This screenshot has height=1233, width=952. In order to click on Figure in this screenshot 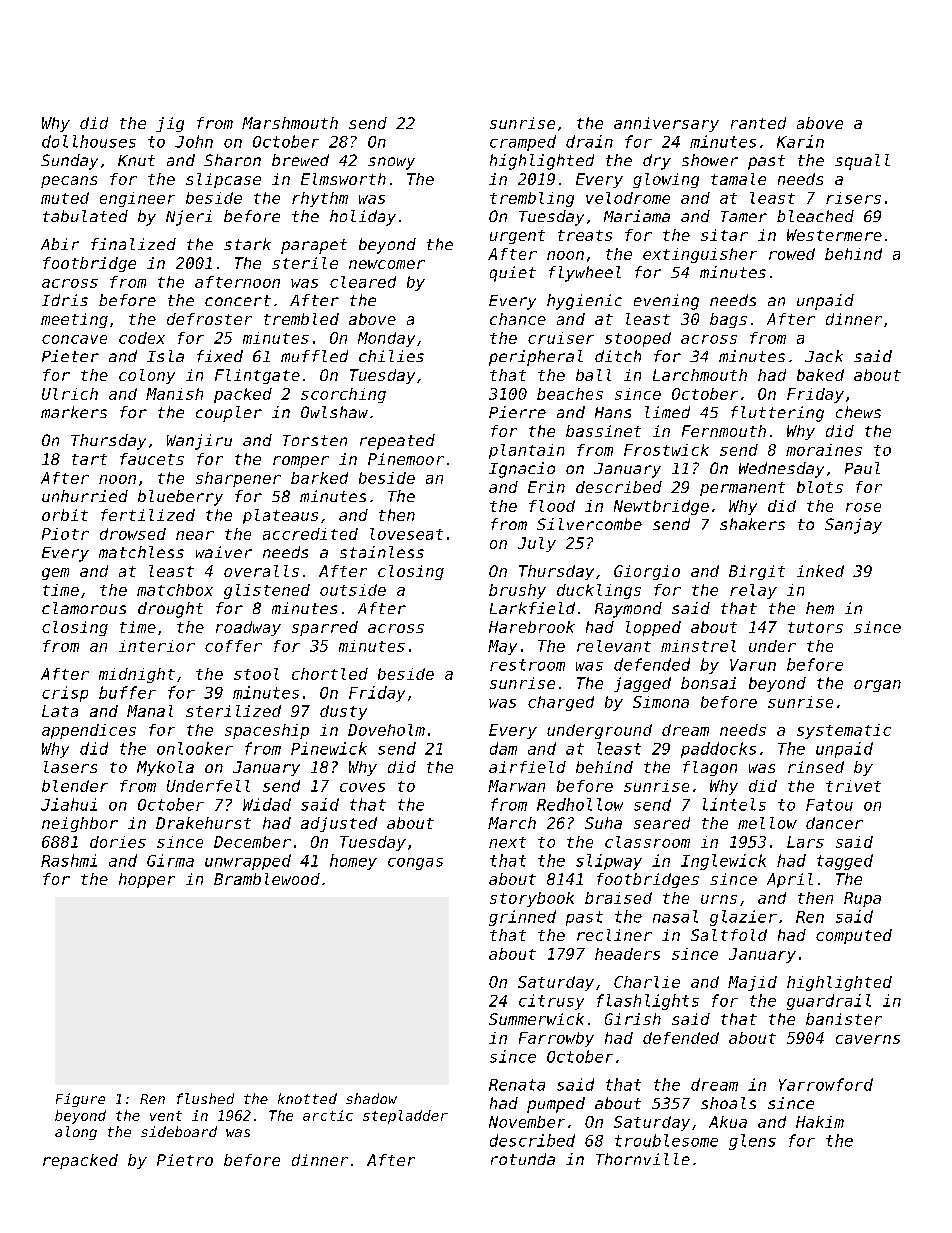, I will do `click(80, 1100)`.
